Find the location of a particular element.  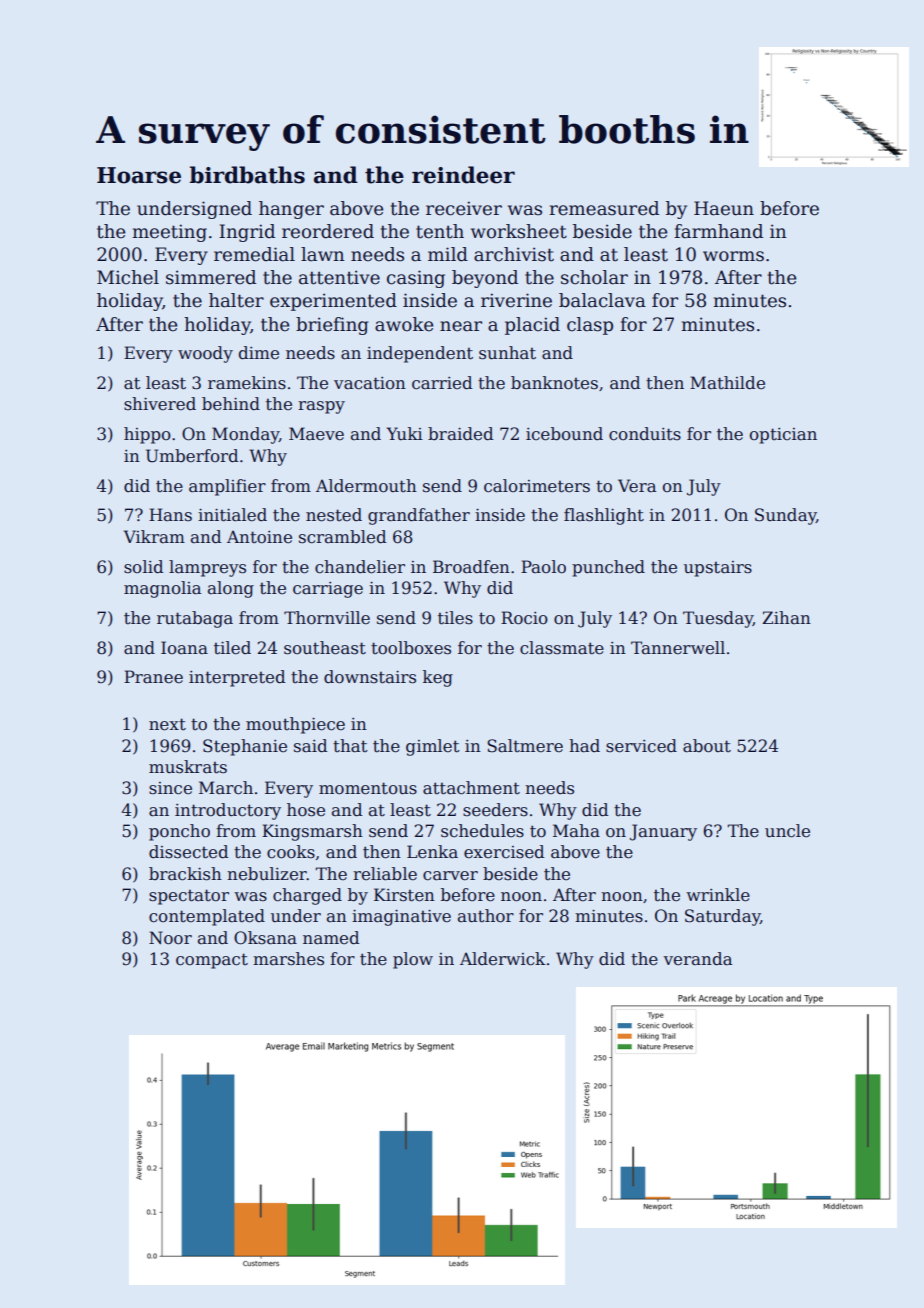

uncle is located at coordinates (787, 831).
